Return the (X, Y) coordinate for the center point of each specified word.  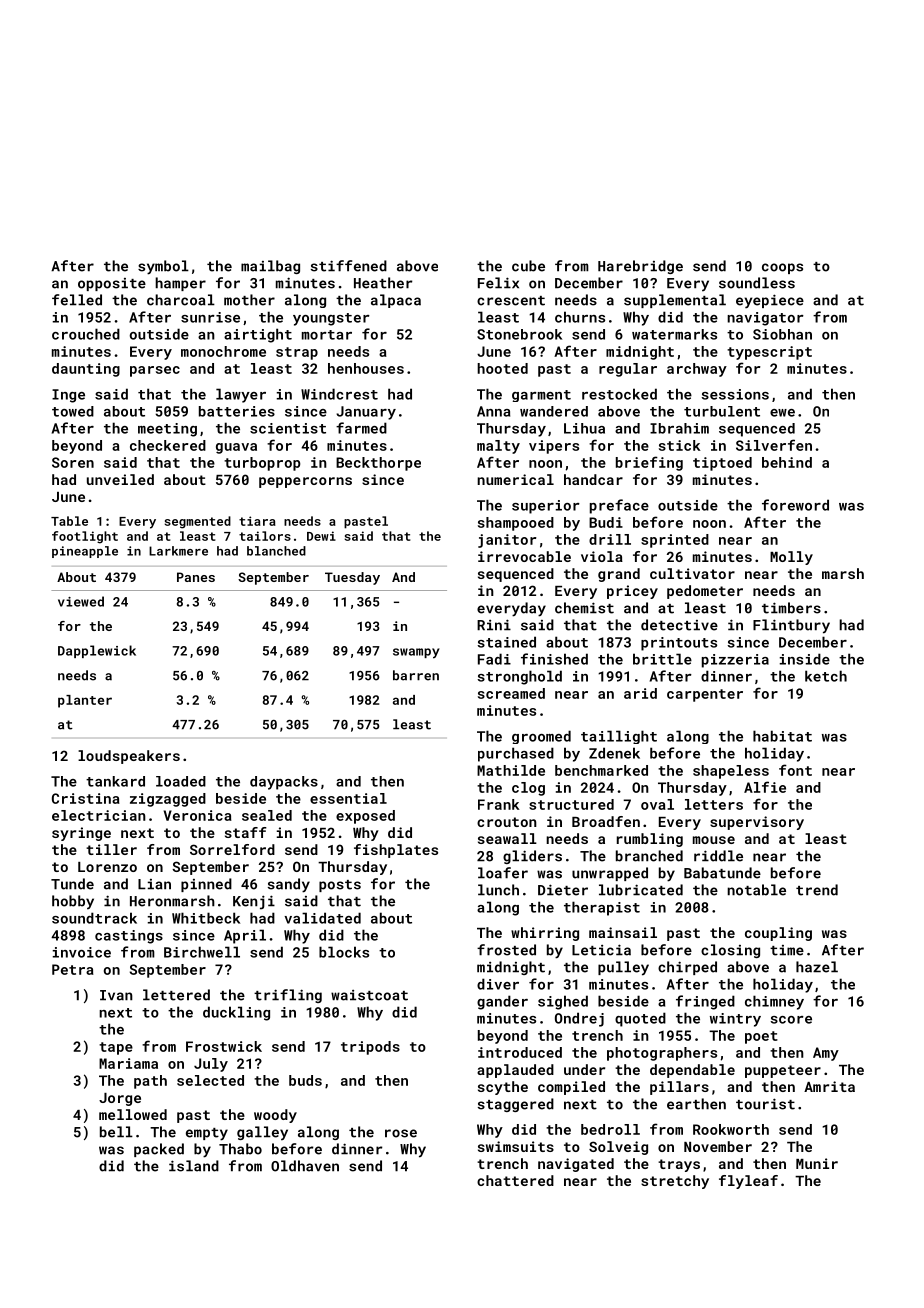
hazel (817, 967)
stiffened (349, 266)
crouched (86, 334)
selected (210, 1080)
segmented (198, 522)
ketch (826, 676)
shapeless (731, 772)
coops (782, 268)
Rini (494, 624)
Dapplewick (97, 651)
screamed (511, 693)
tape (116, 1048)
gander (502, 1002)
